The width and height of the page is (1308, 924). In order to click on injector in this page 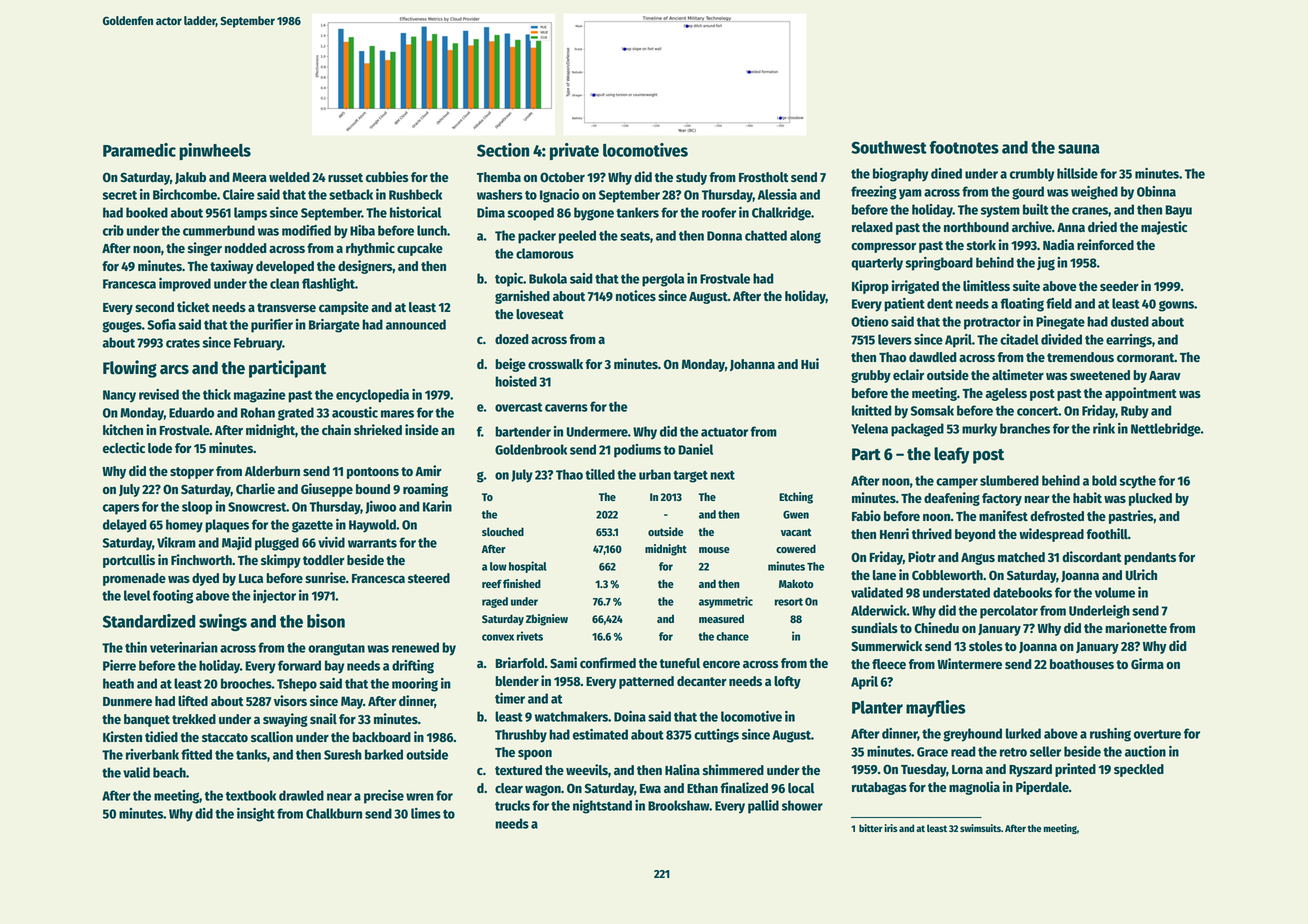, I will do `click(274, 596)`.
